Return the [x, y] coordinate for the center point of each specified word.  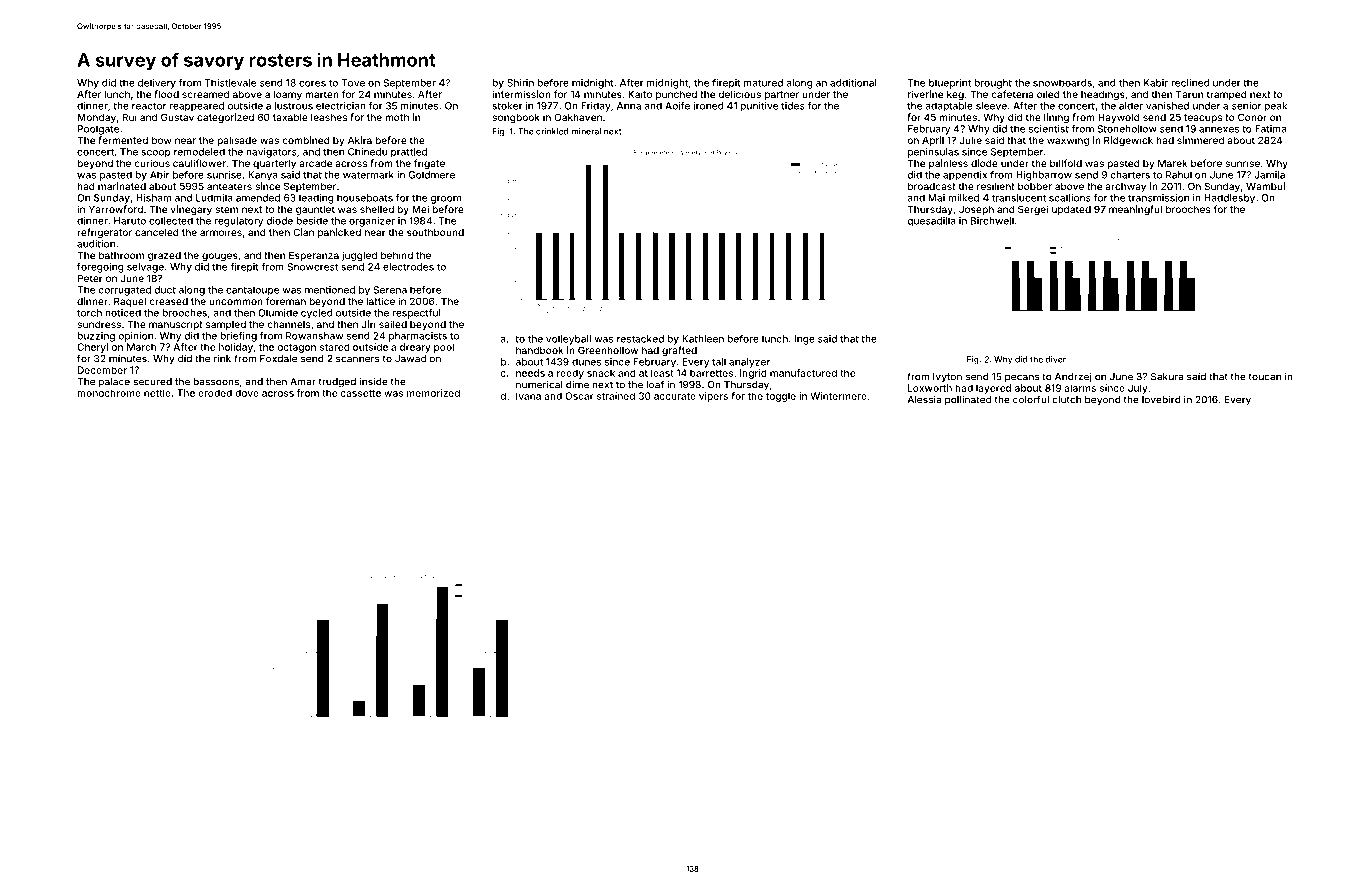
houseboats [365, 198]
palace [114, 383]
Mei [420, 209]
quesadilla [931, 222]
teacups [1203, 118]
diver [1056, 359]
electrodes [408, 267]
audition [96, 244]
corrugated [124, 291]
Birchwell [992, 221]
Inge [805, 340]
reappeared [196, 107]
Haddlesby [1229, 199]
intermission [521, 94]
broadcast [932, 186]
